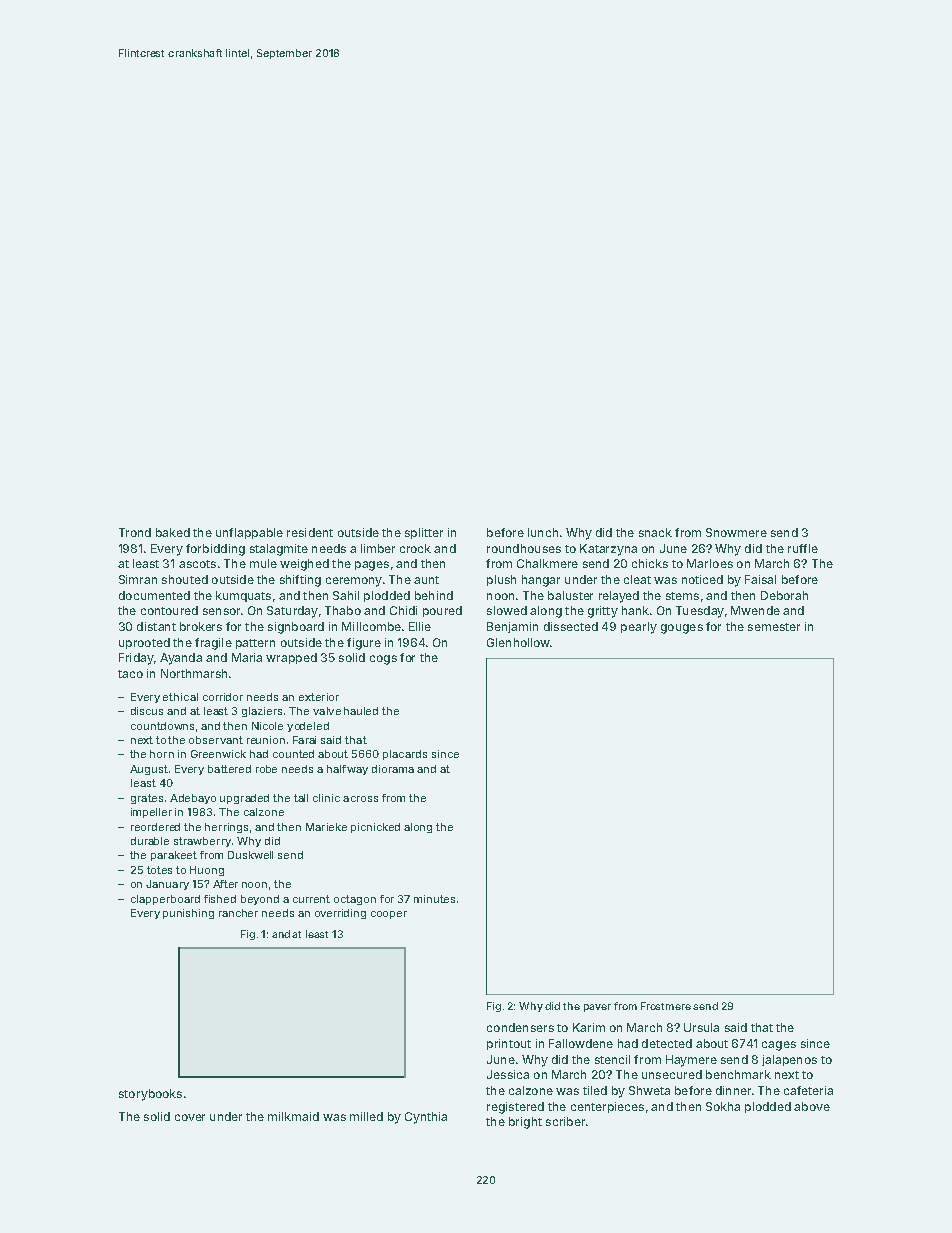 The width and height of the screenshot is (952, 1233). Describe the element at coordinates (543, 532) in the screenshot. I see `lunch` at that location.
